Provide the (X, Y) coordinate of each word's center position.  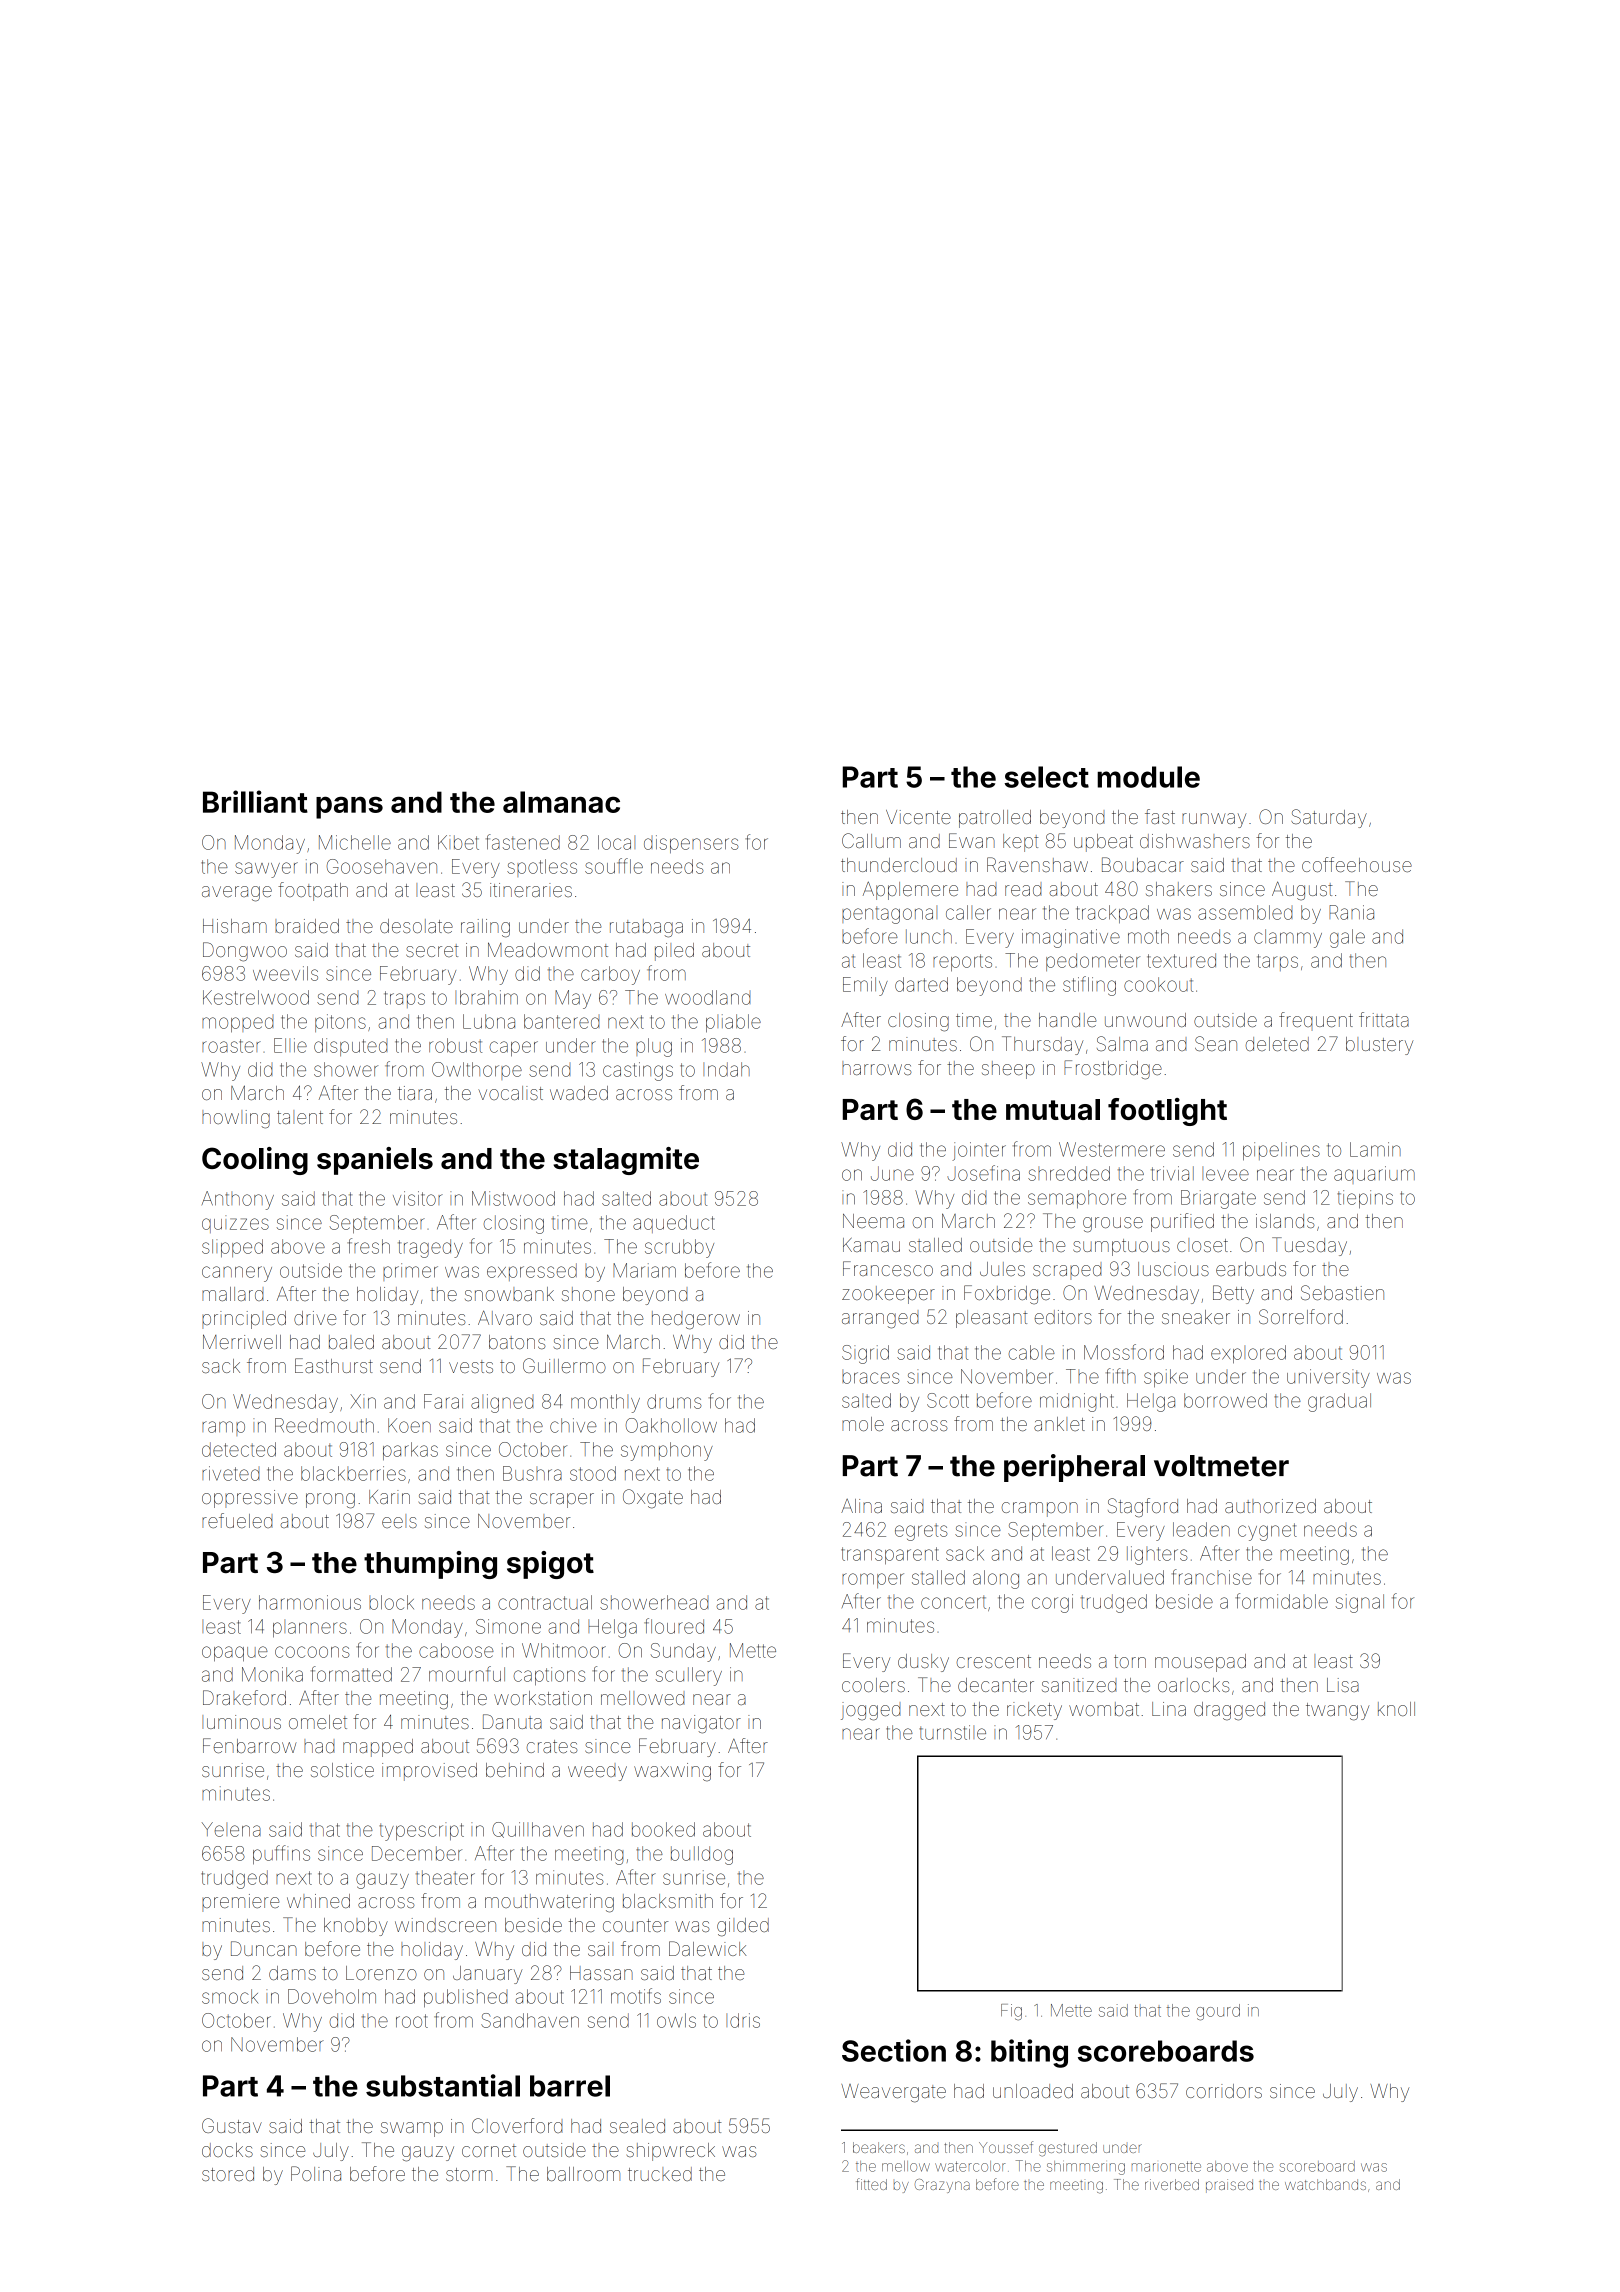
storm (469, 2174)
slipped (232, 1248)
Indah (726, 1069)
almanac (561, 802)
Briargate (1218, 1199)
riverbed (1172, 2184)
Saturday (1329, 818)
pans (349, 807)
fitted (871, 2184)
